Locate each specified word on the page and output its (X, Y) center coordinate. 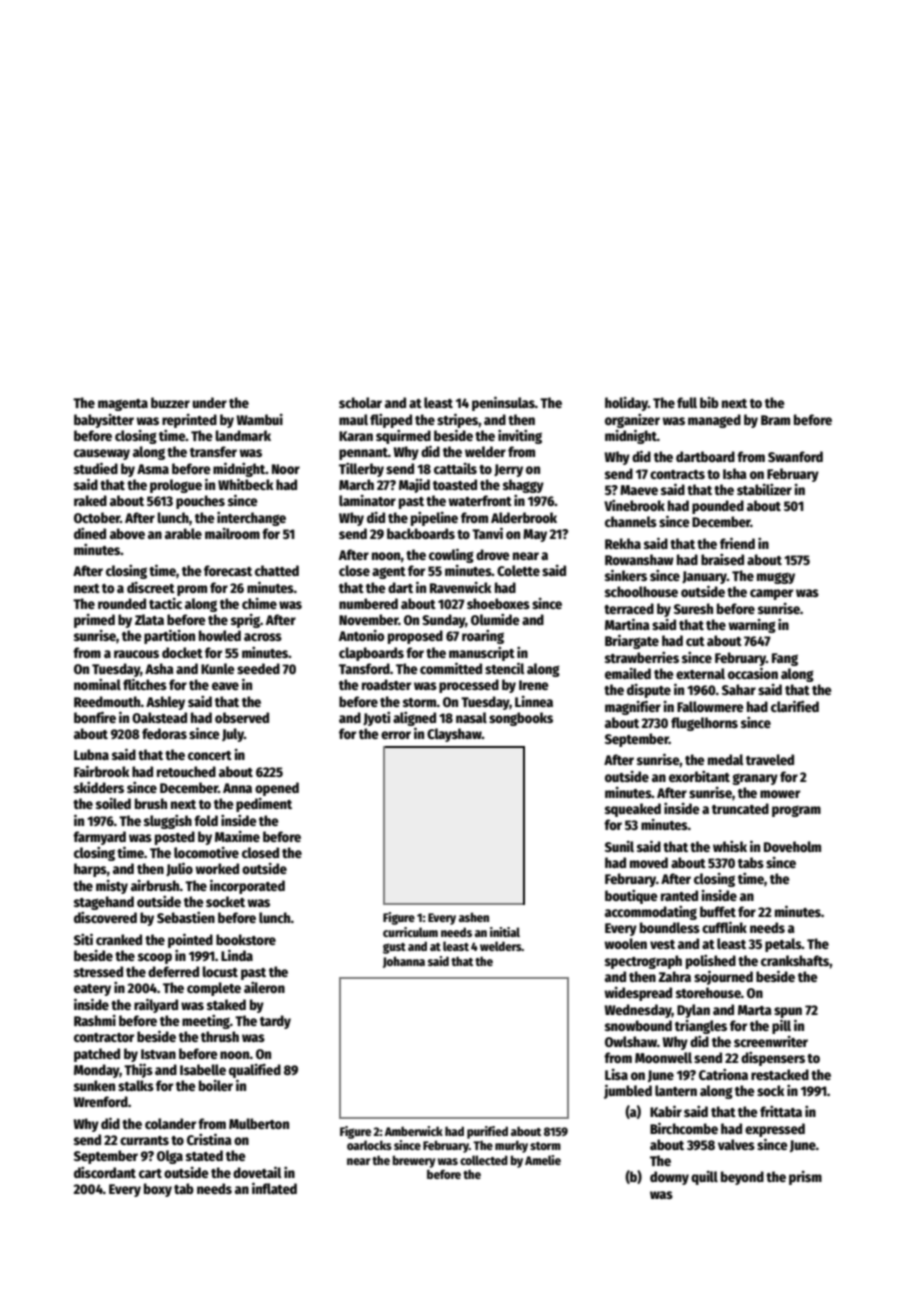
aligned (414, 719)
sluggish (168, 822)
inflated (274, 1188)
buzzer (170, 402)
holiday (626, 404)
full (687, 402)
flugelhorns (704, 724)
